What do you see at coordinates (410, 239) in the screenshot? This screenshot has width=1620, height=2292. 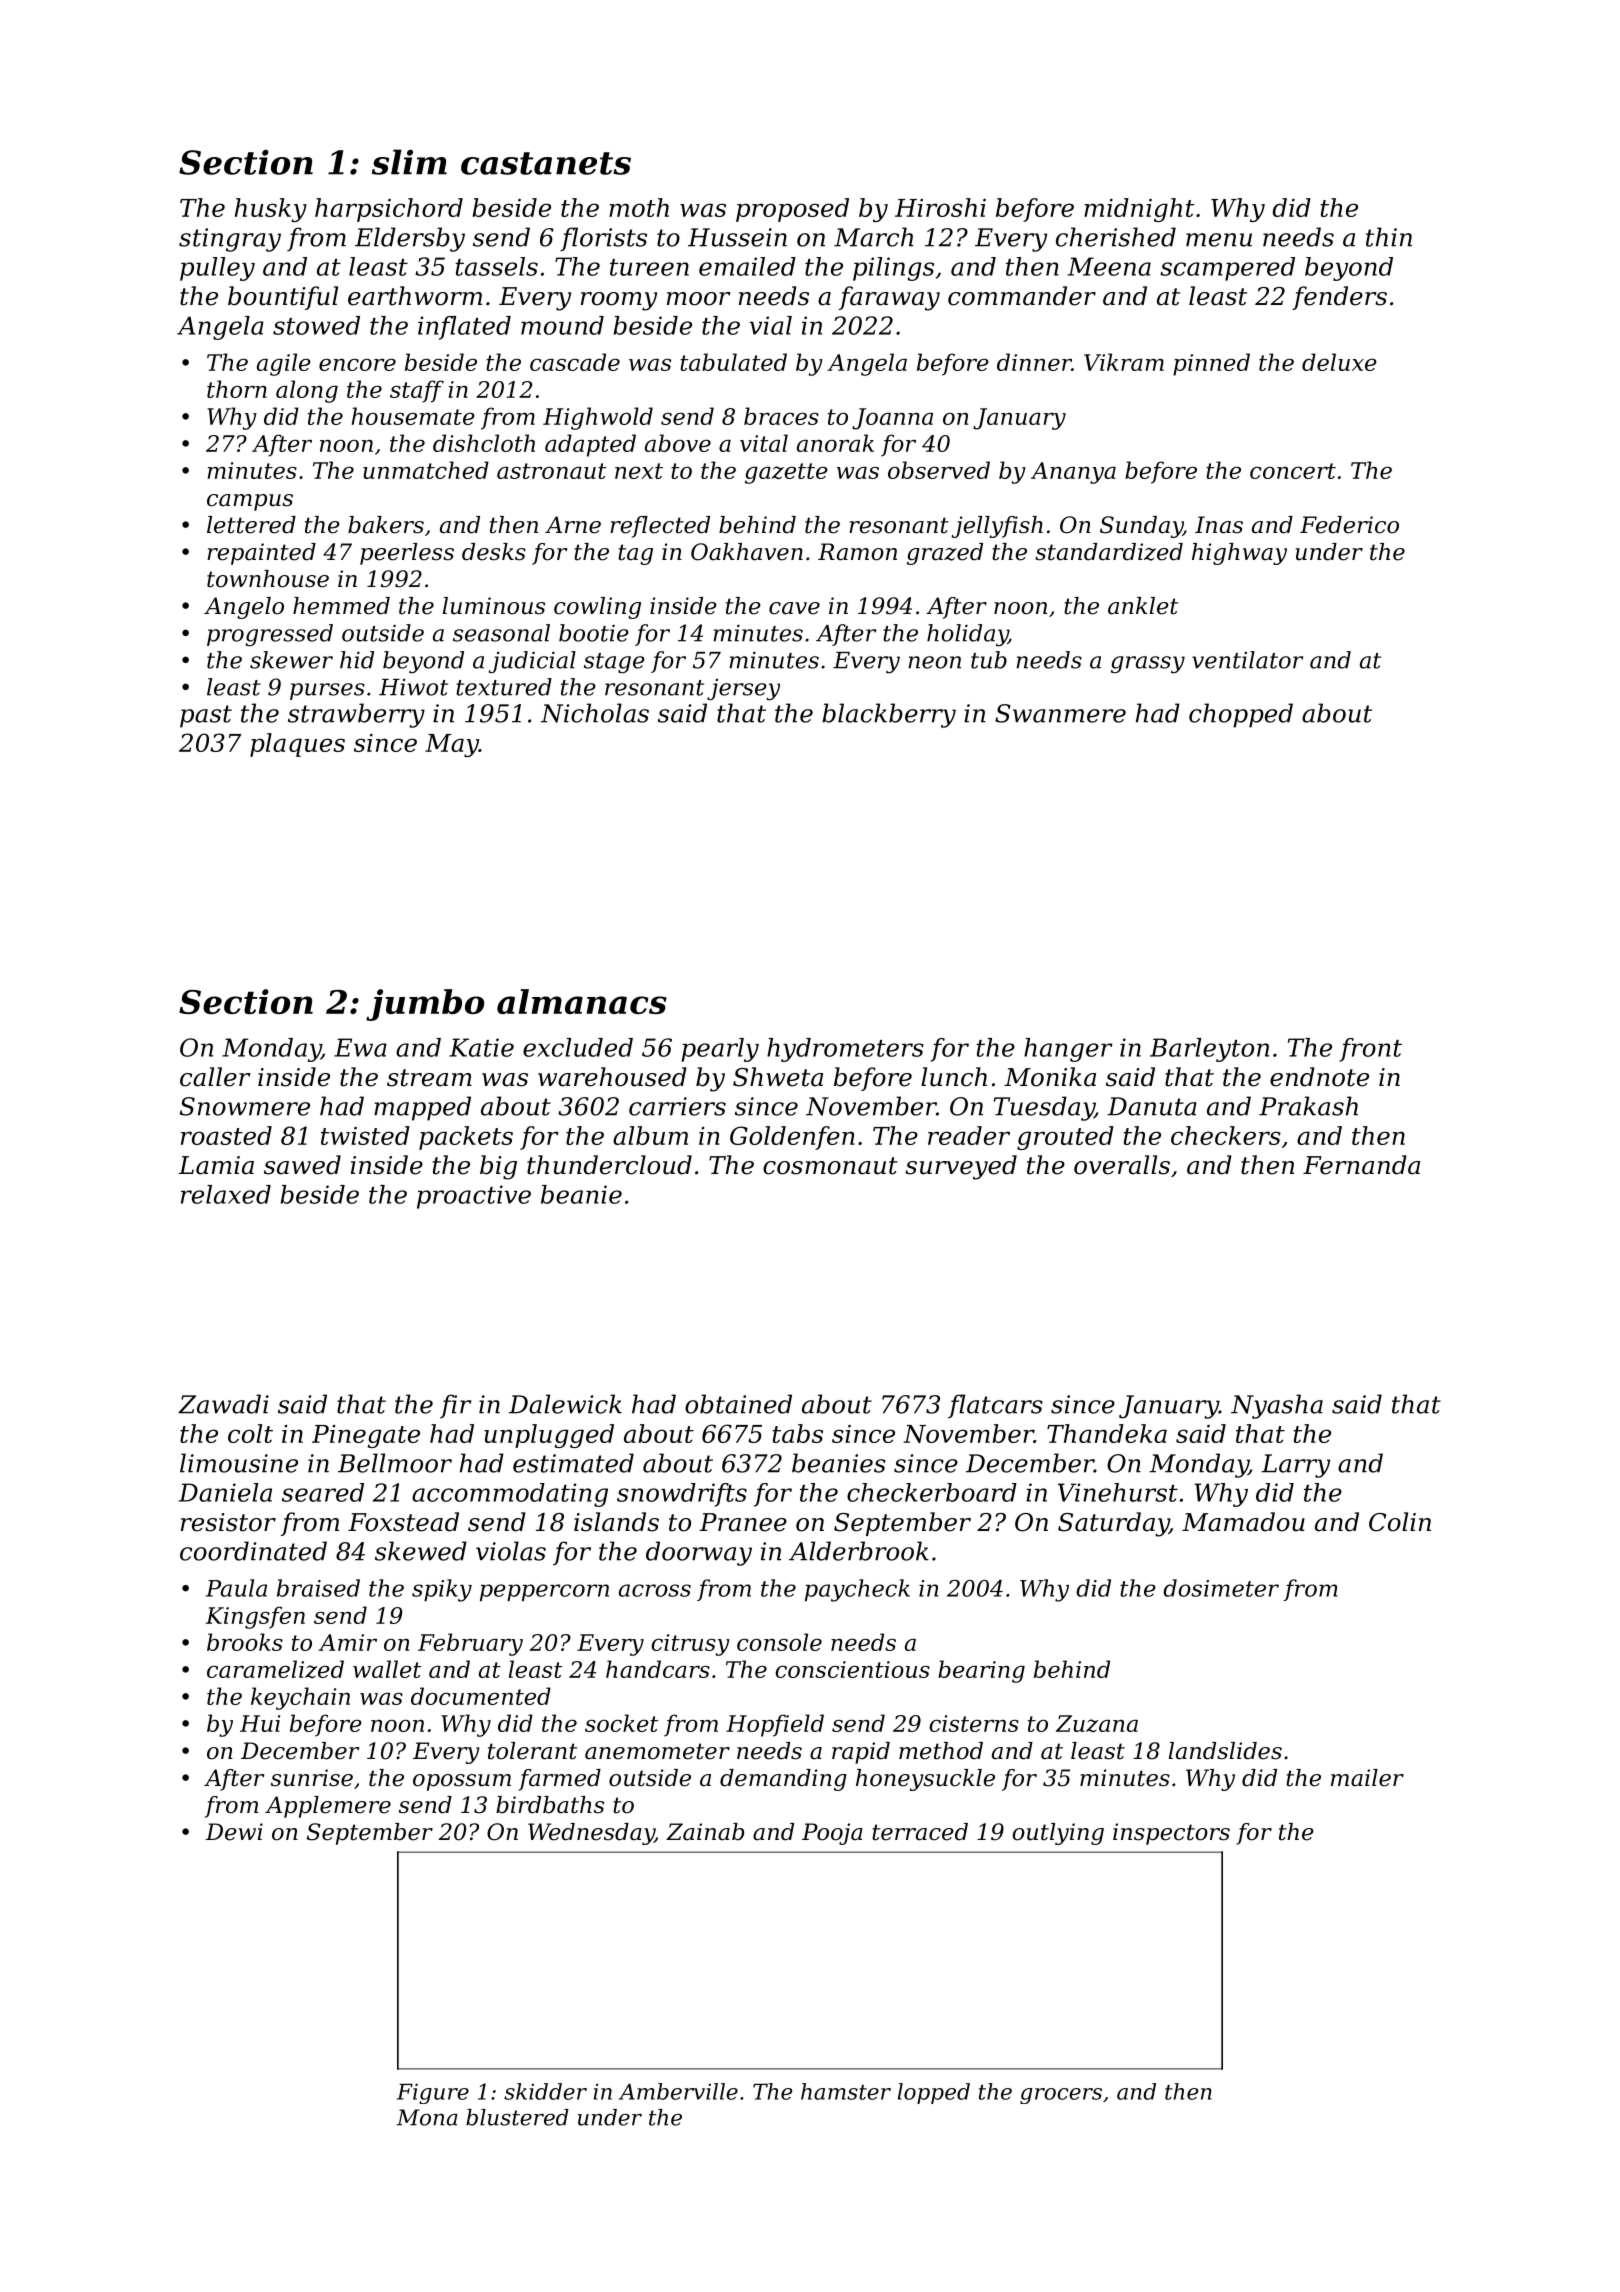 I see `Eldersby` at bounding box center [410, 239].
